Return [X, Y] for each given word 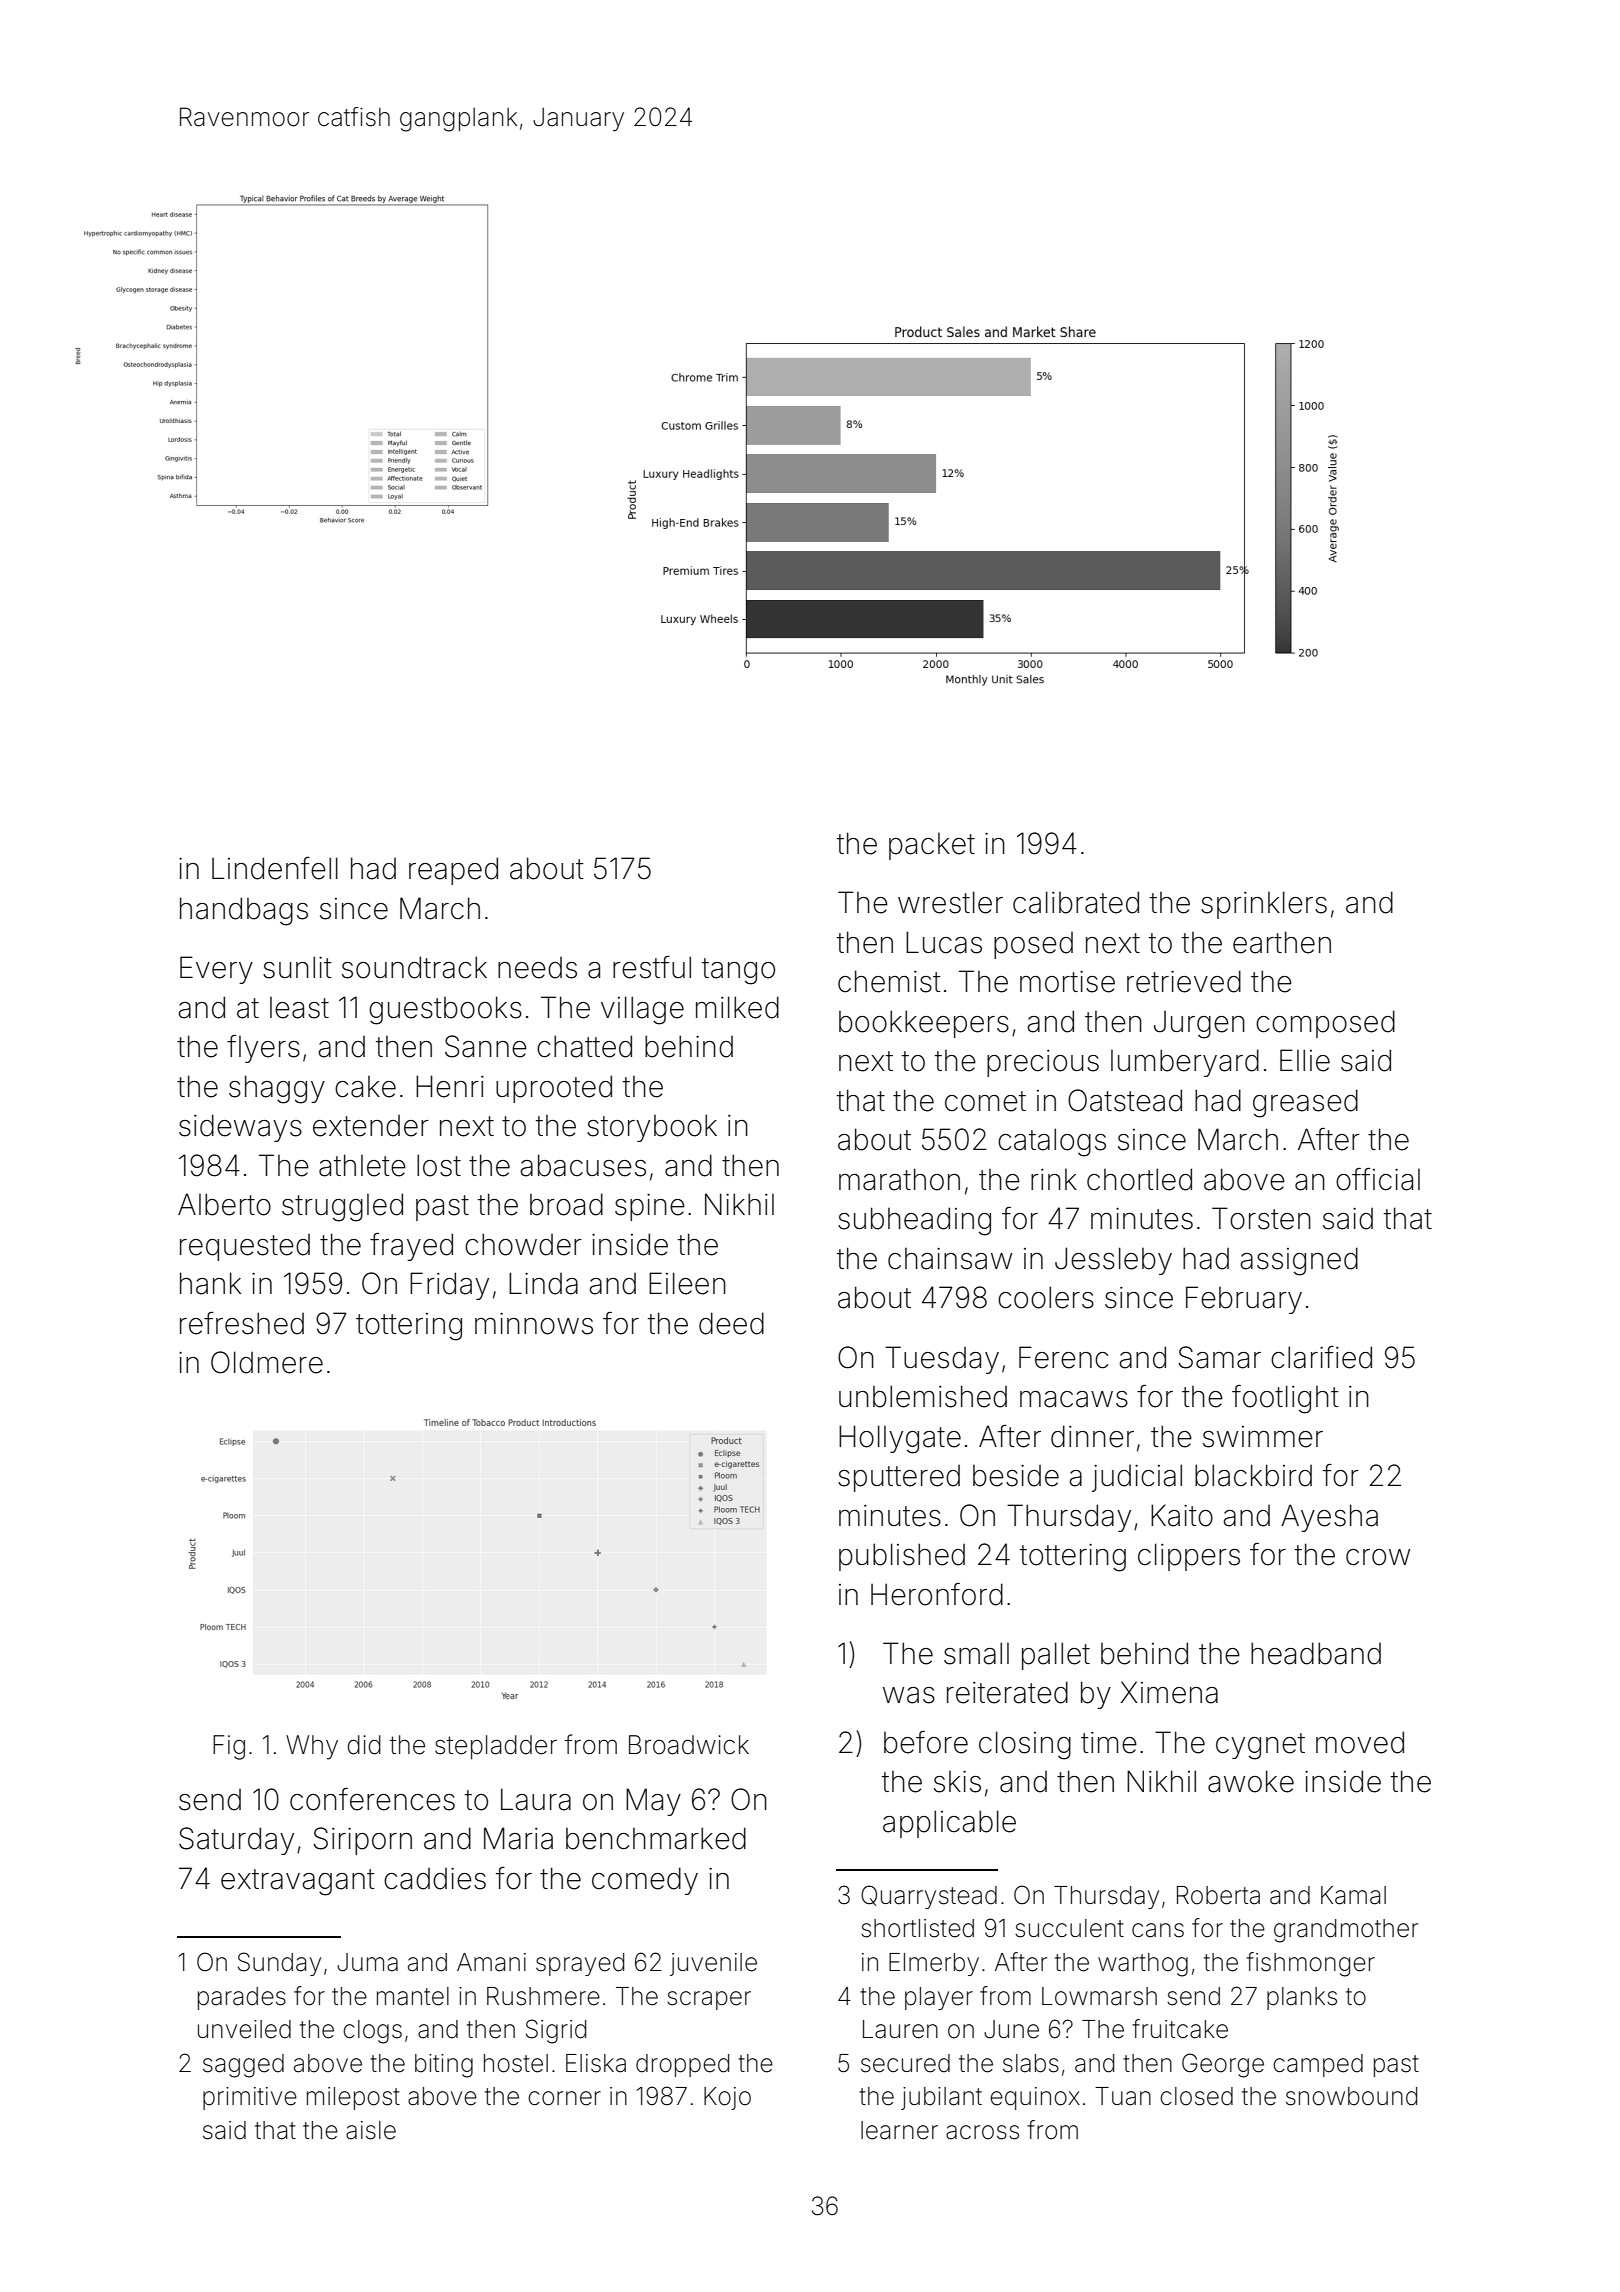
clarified [1321, 1357]
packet [932, 846]
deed [731, 1323]
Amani [491, 1962]
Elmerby [934, 1964]
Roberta [1218, 1895]
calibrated [1076, 902]
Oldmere [267, 1362]
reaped [453, 871]
